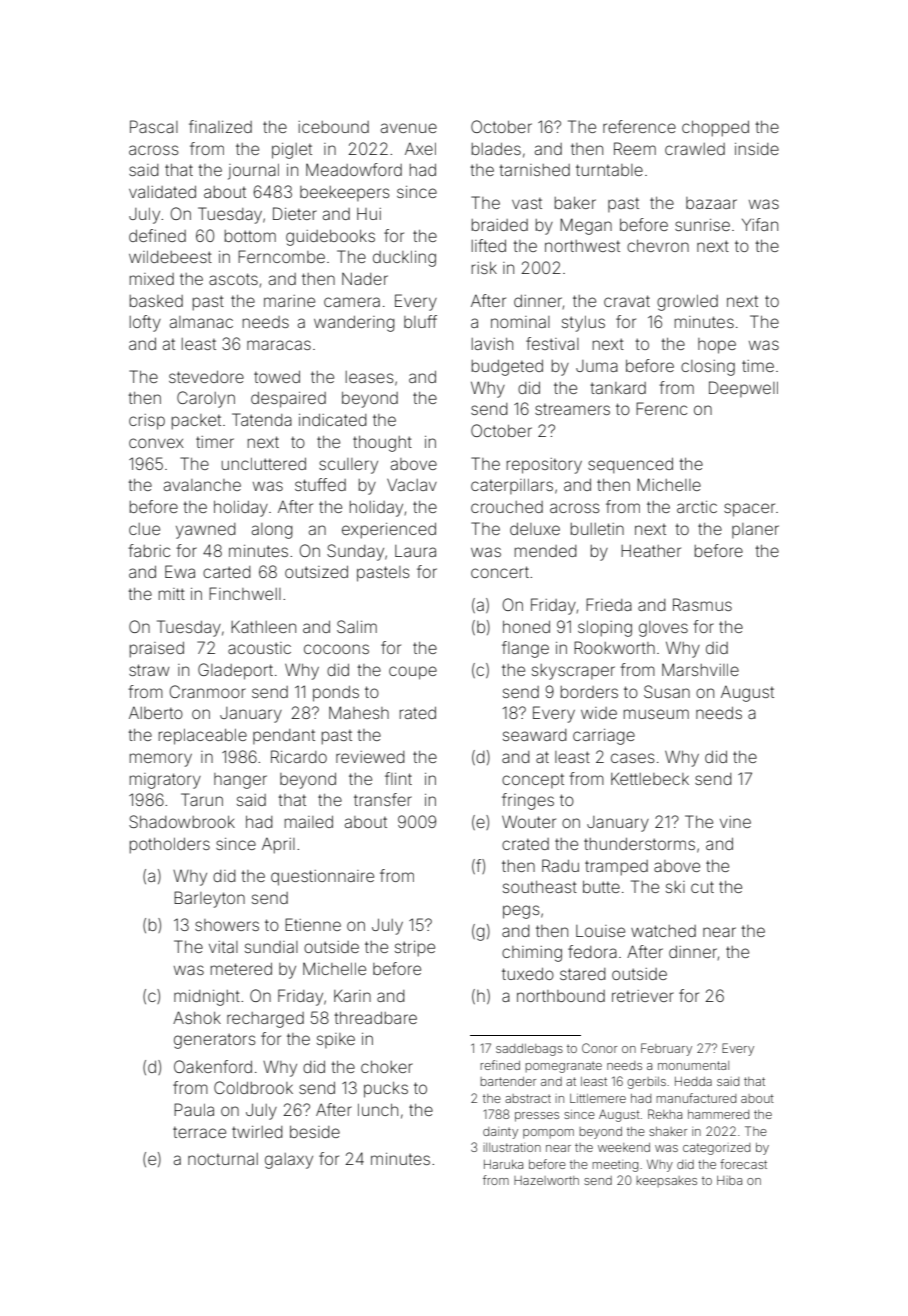 The image size is (908, 1316). What do you see at coordinates (370, 377) in the screenshot?
I see `leases` at bounding box center [370, 377].
